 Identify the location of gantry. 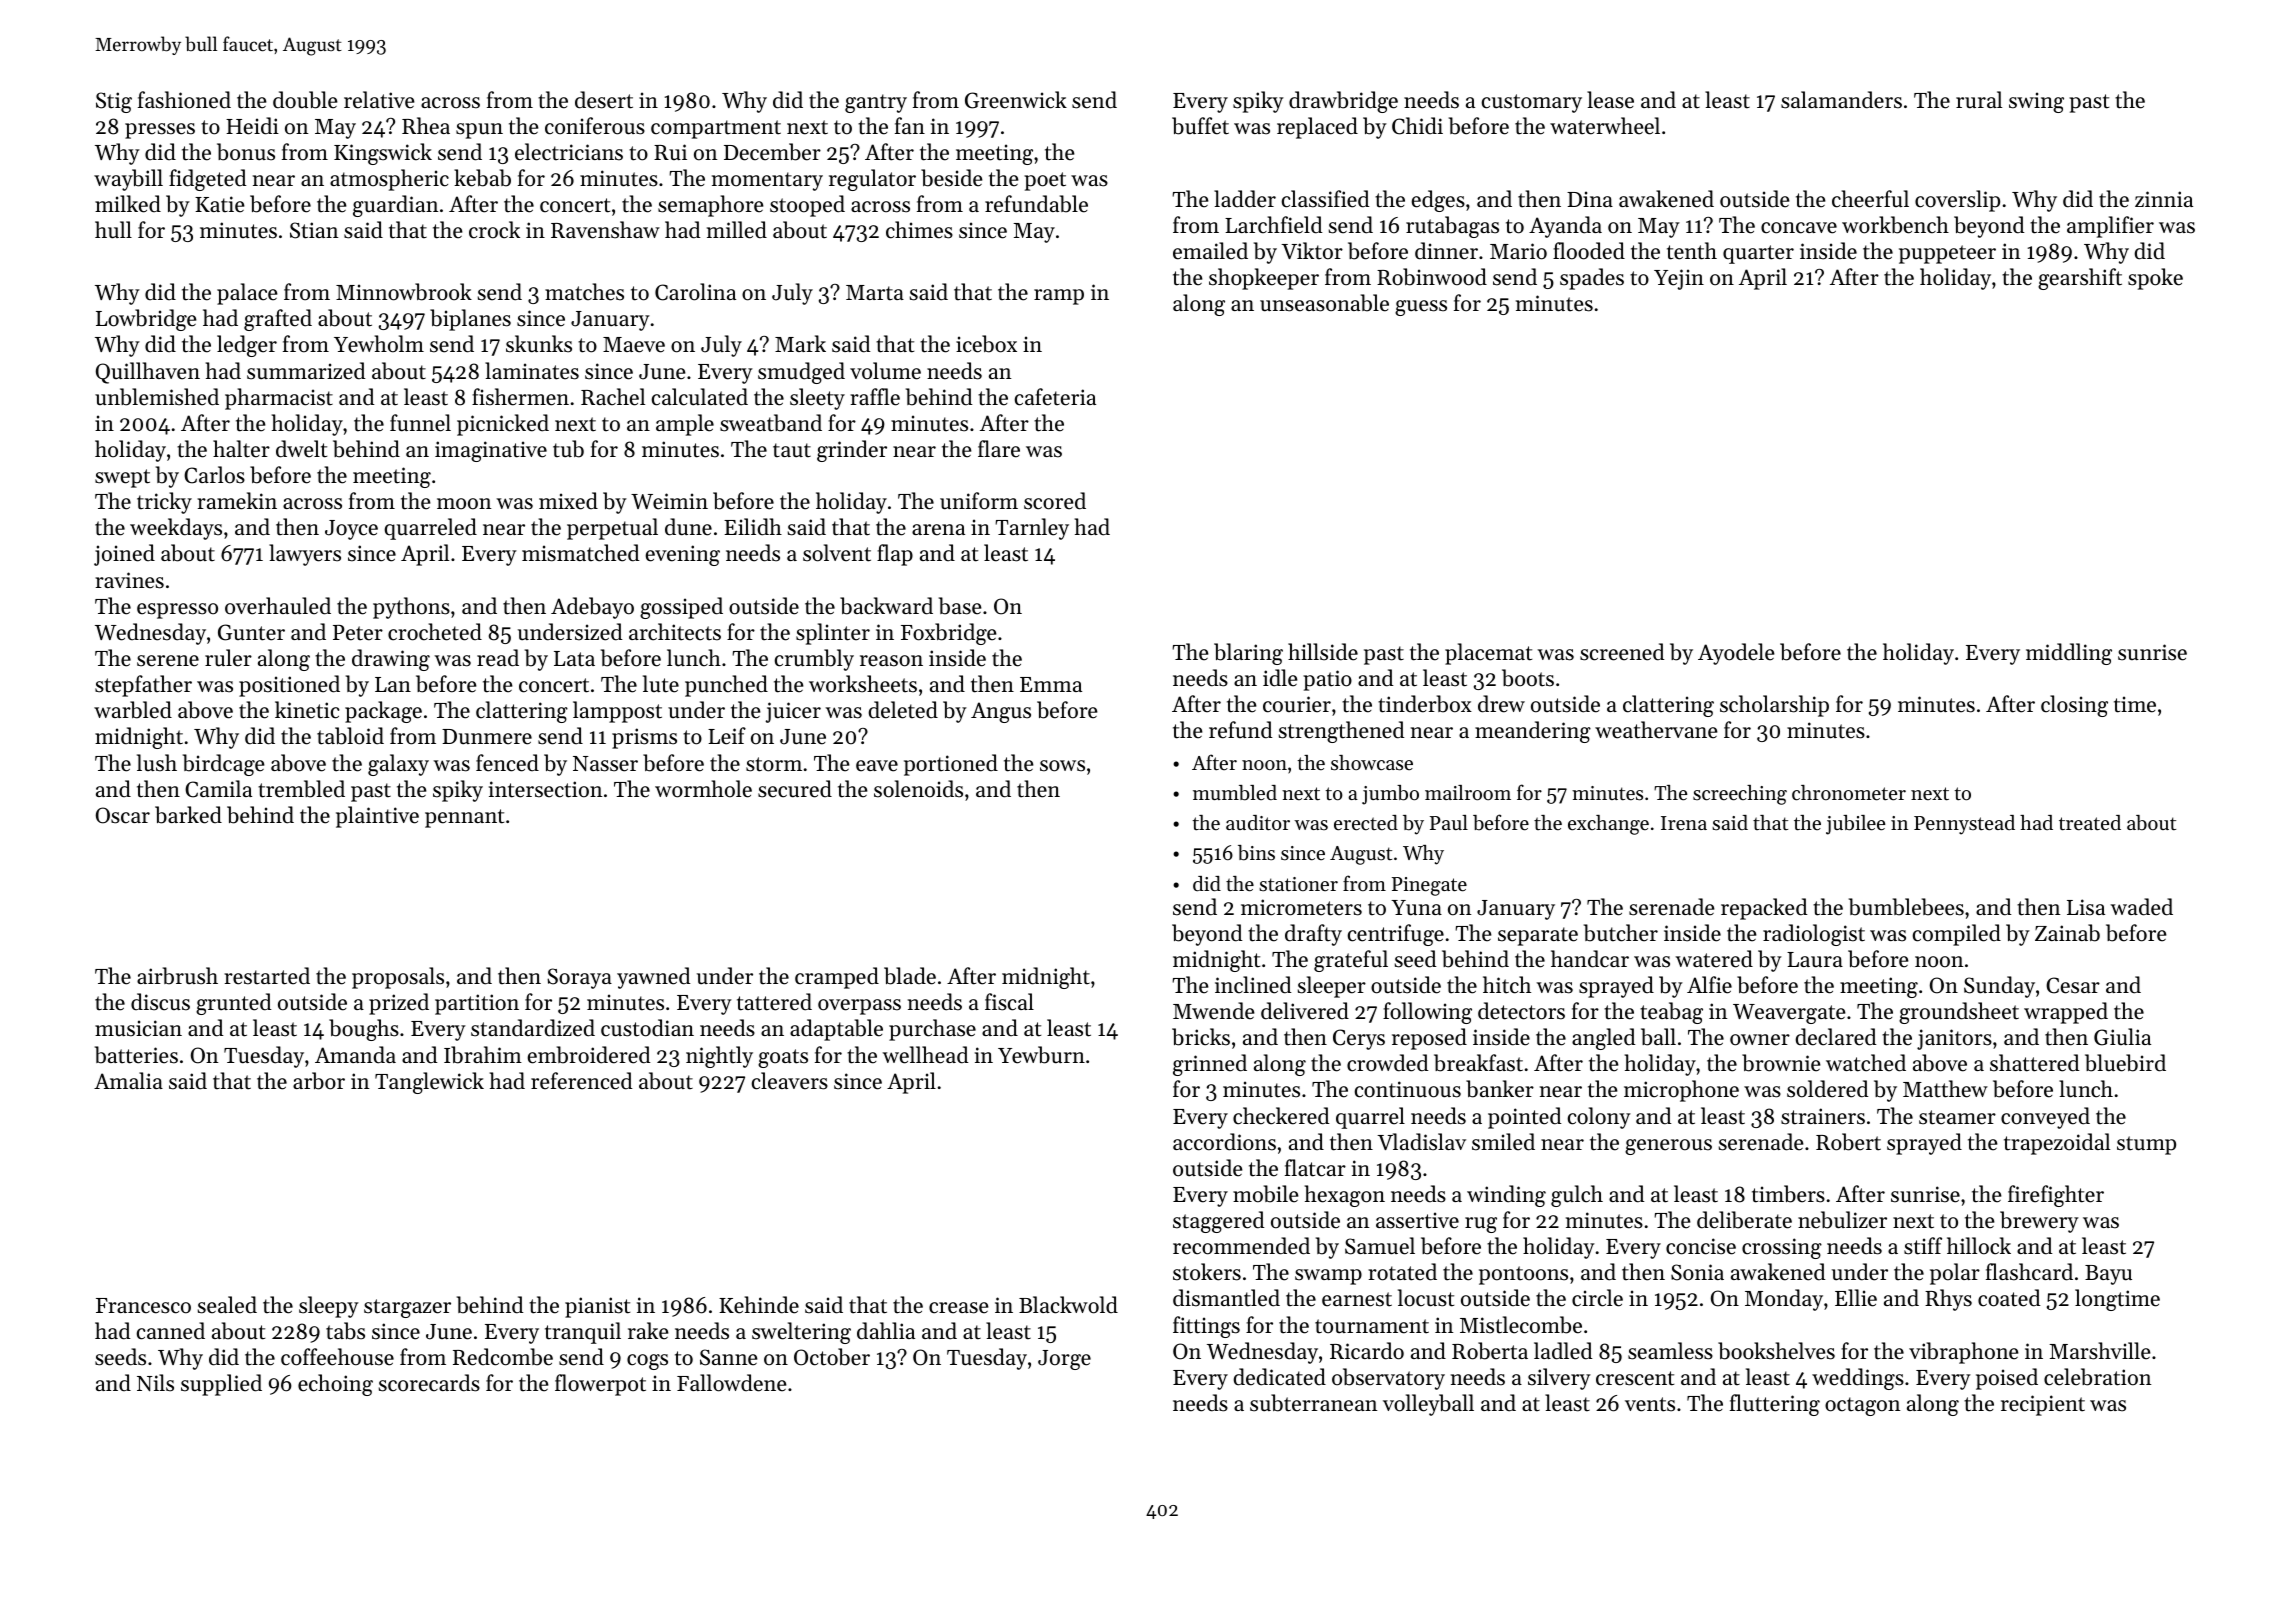
(876, 103).
